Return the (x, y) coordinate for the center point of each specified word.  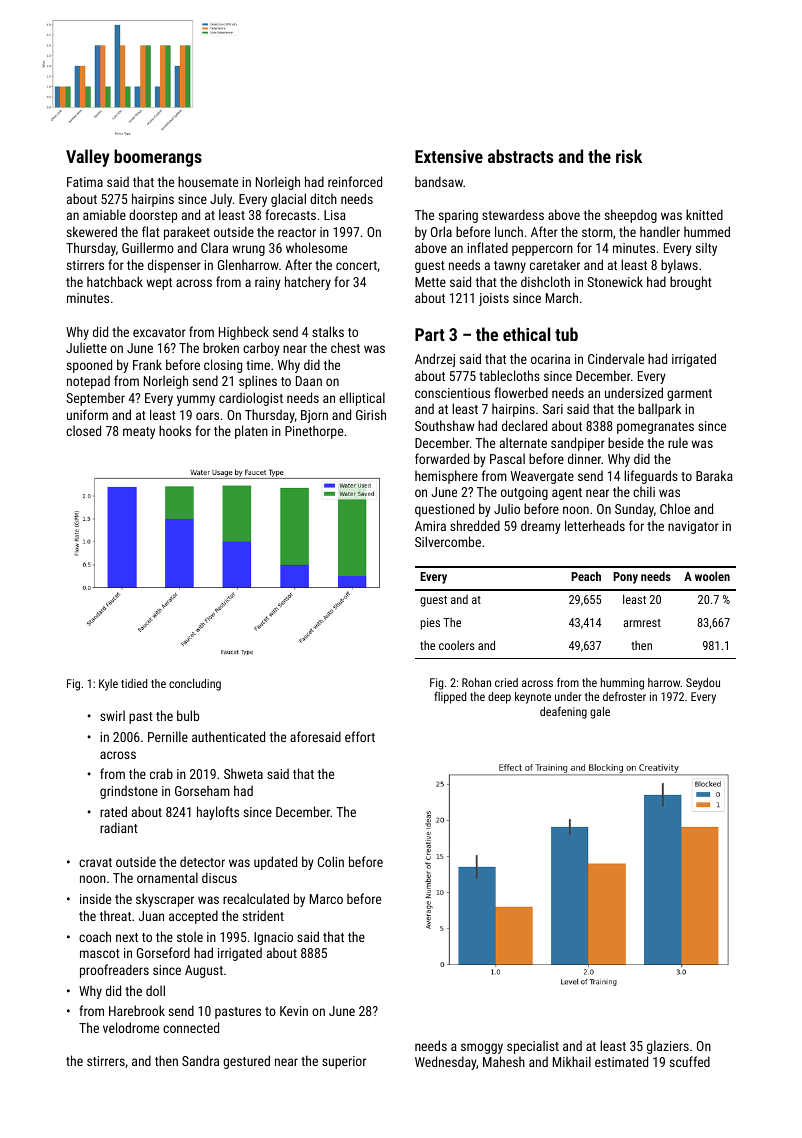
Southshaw (444, 425)
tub (566, 334)
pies (430, 624)
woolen (712, 576)
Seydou (703, 684)
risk (629, 156)
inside (95, 898)
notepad (88, 382)
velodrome (131, 1027)
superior (344, 1062)
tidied (134, 683)
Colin (331, 861)
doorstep (153, 216)
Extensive (449, 156)
